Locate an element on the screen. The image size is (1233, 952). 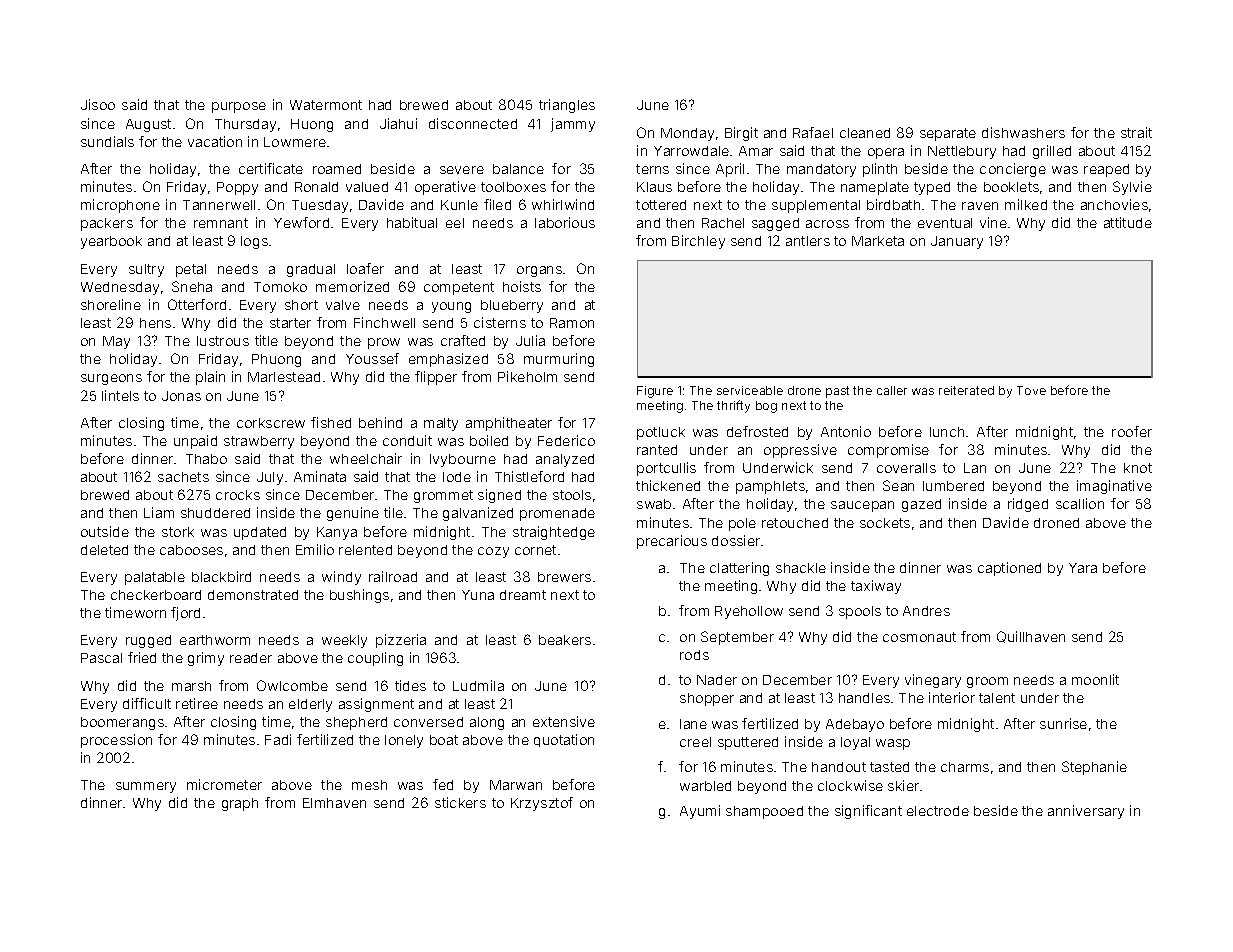
strait is located at coordinates (1136, 132).
